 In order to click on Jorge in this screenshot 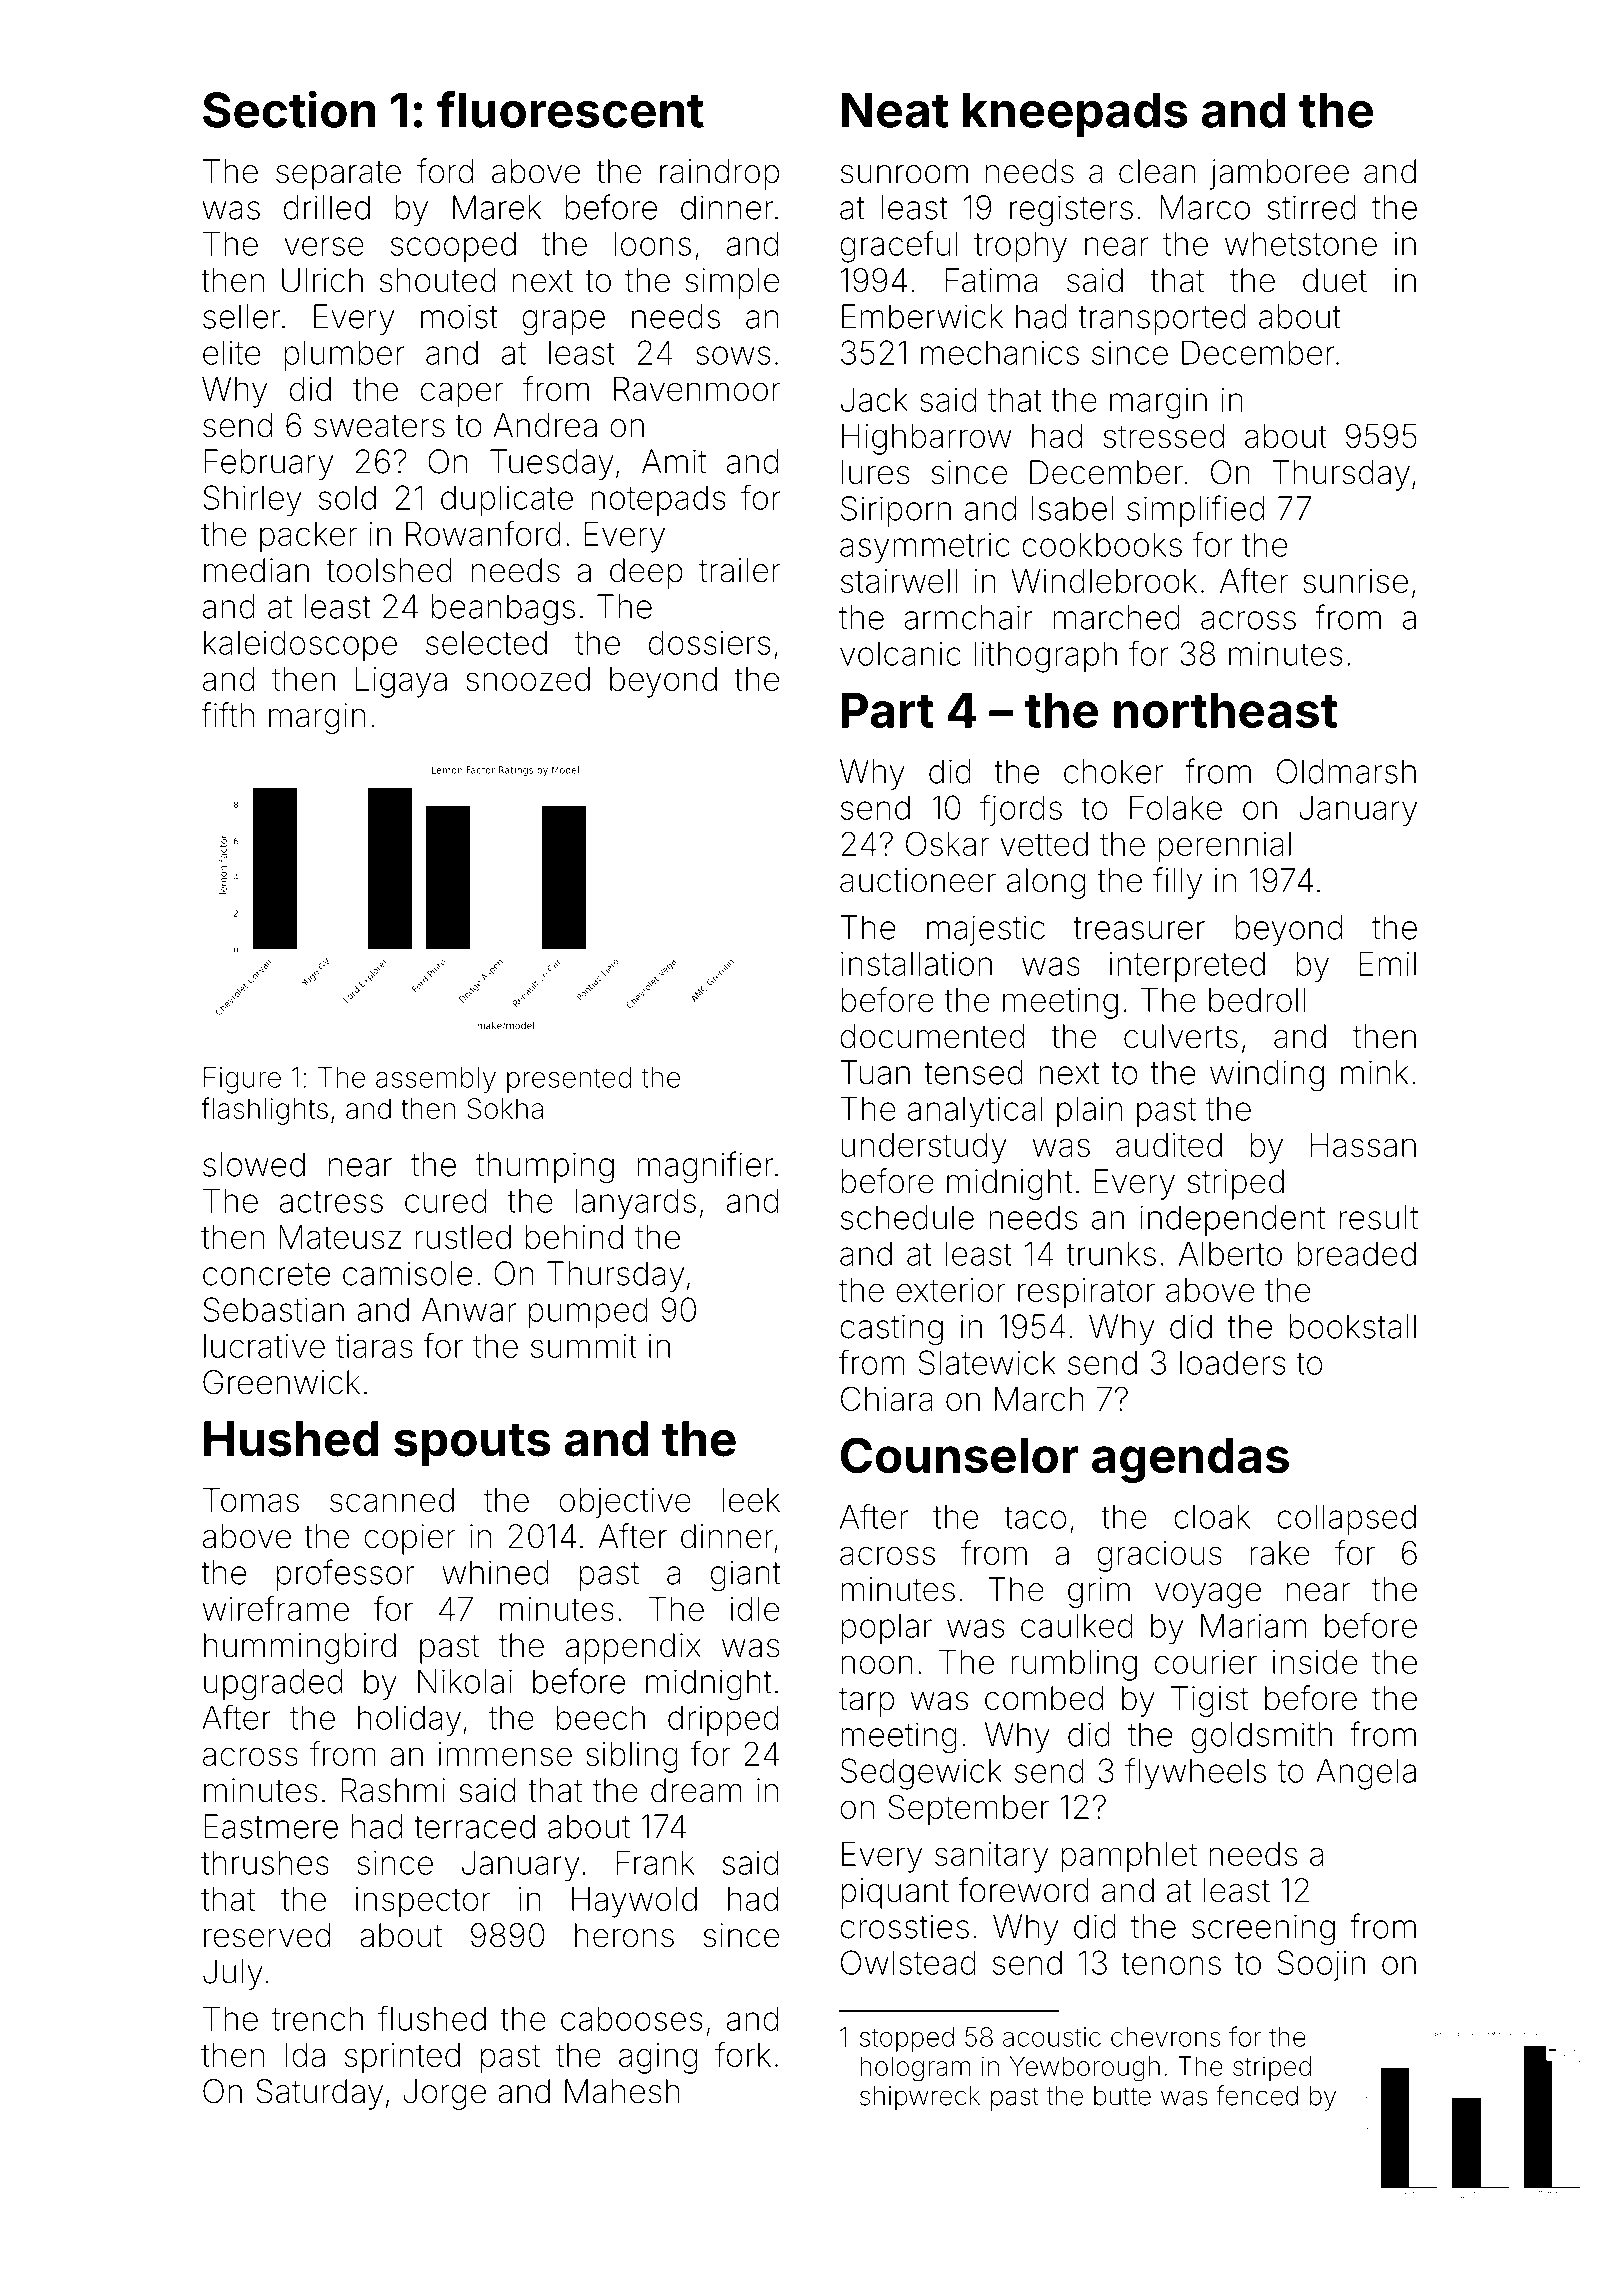, I will do `click(444, 2094)`.
